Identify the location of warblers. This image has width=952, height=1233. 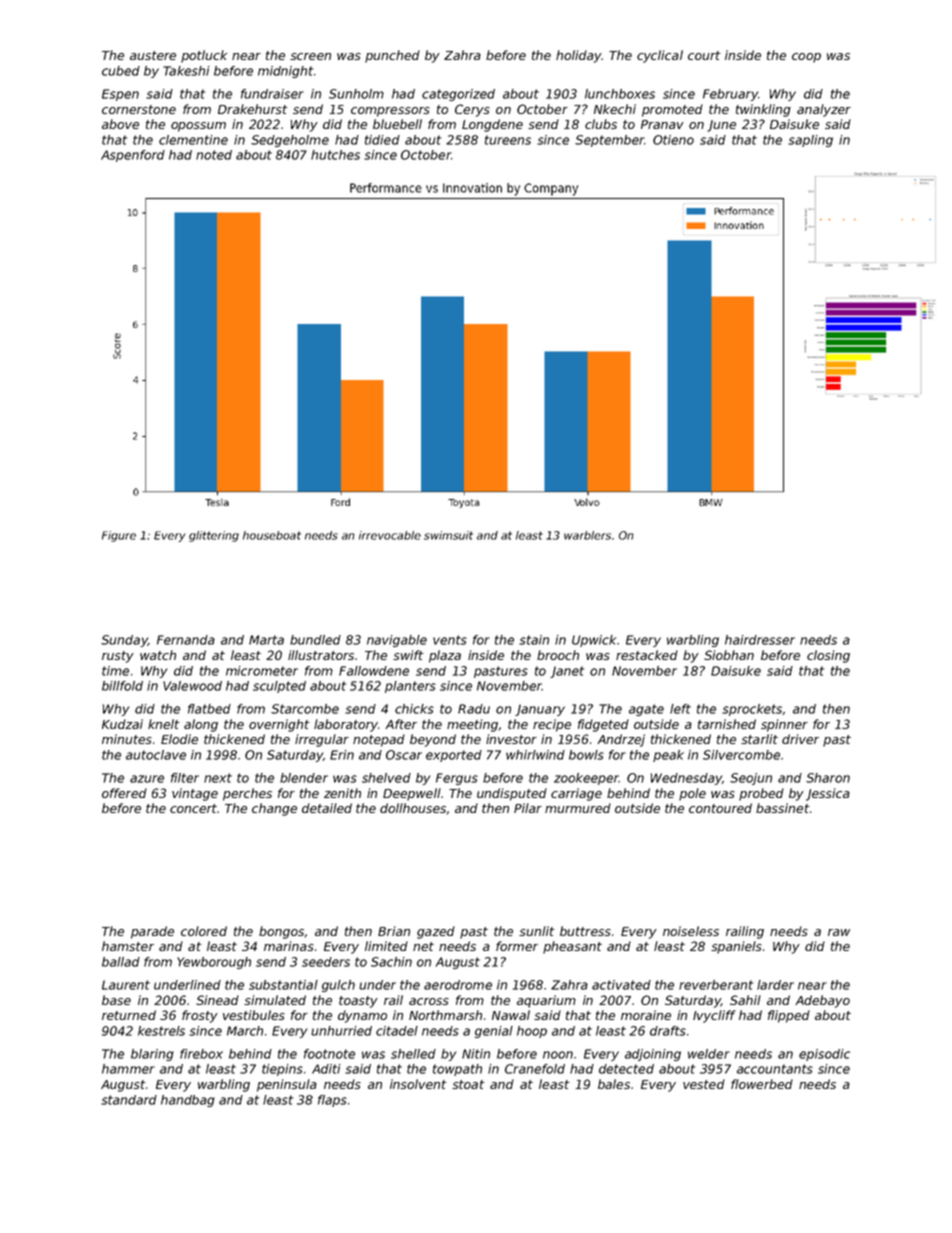
(587, 535).
